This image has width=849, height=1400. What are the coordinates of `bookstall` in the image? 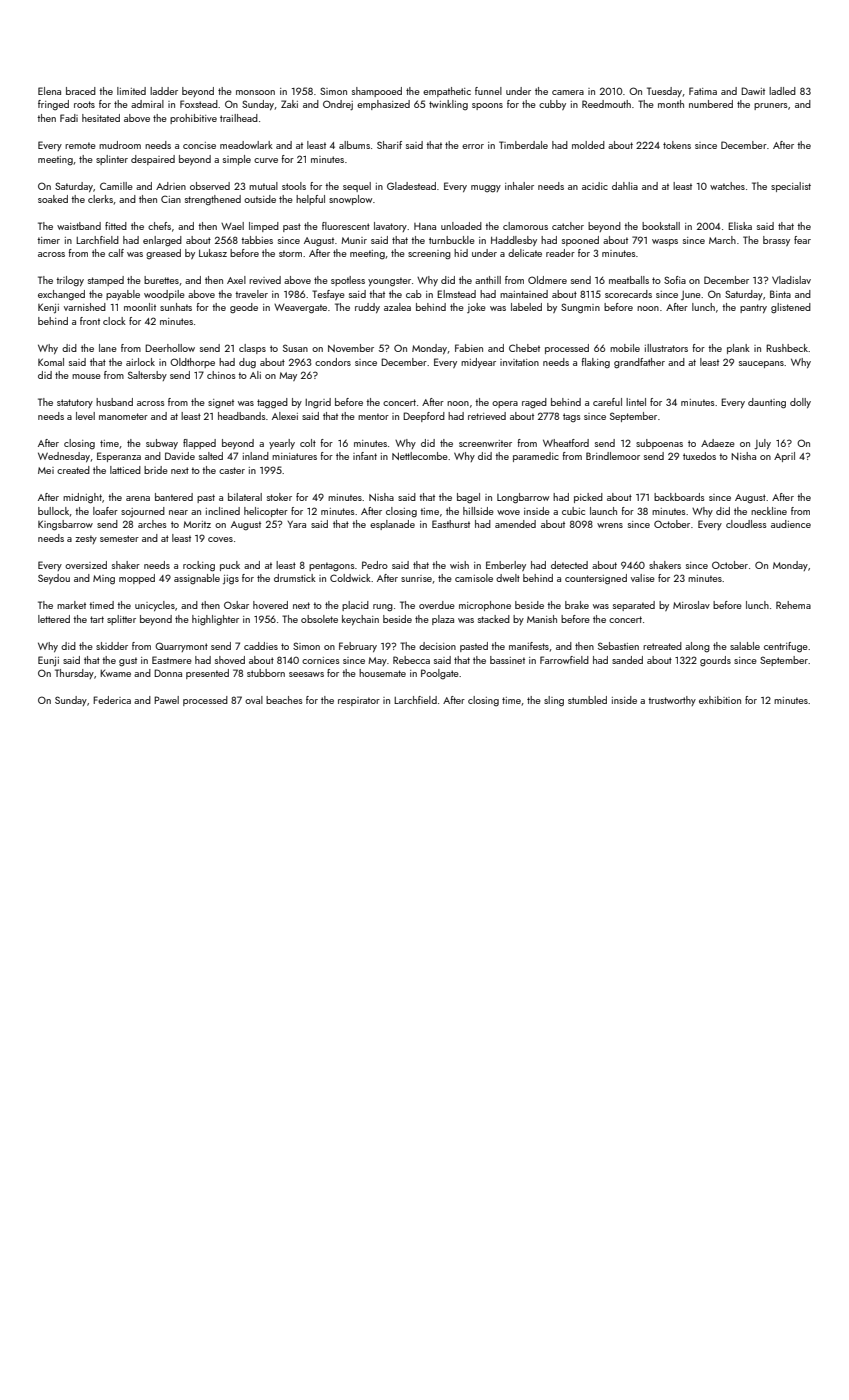 It's located at (661, 226).
